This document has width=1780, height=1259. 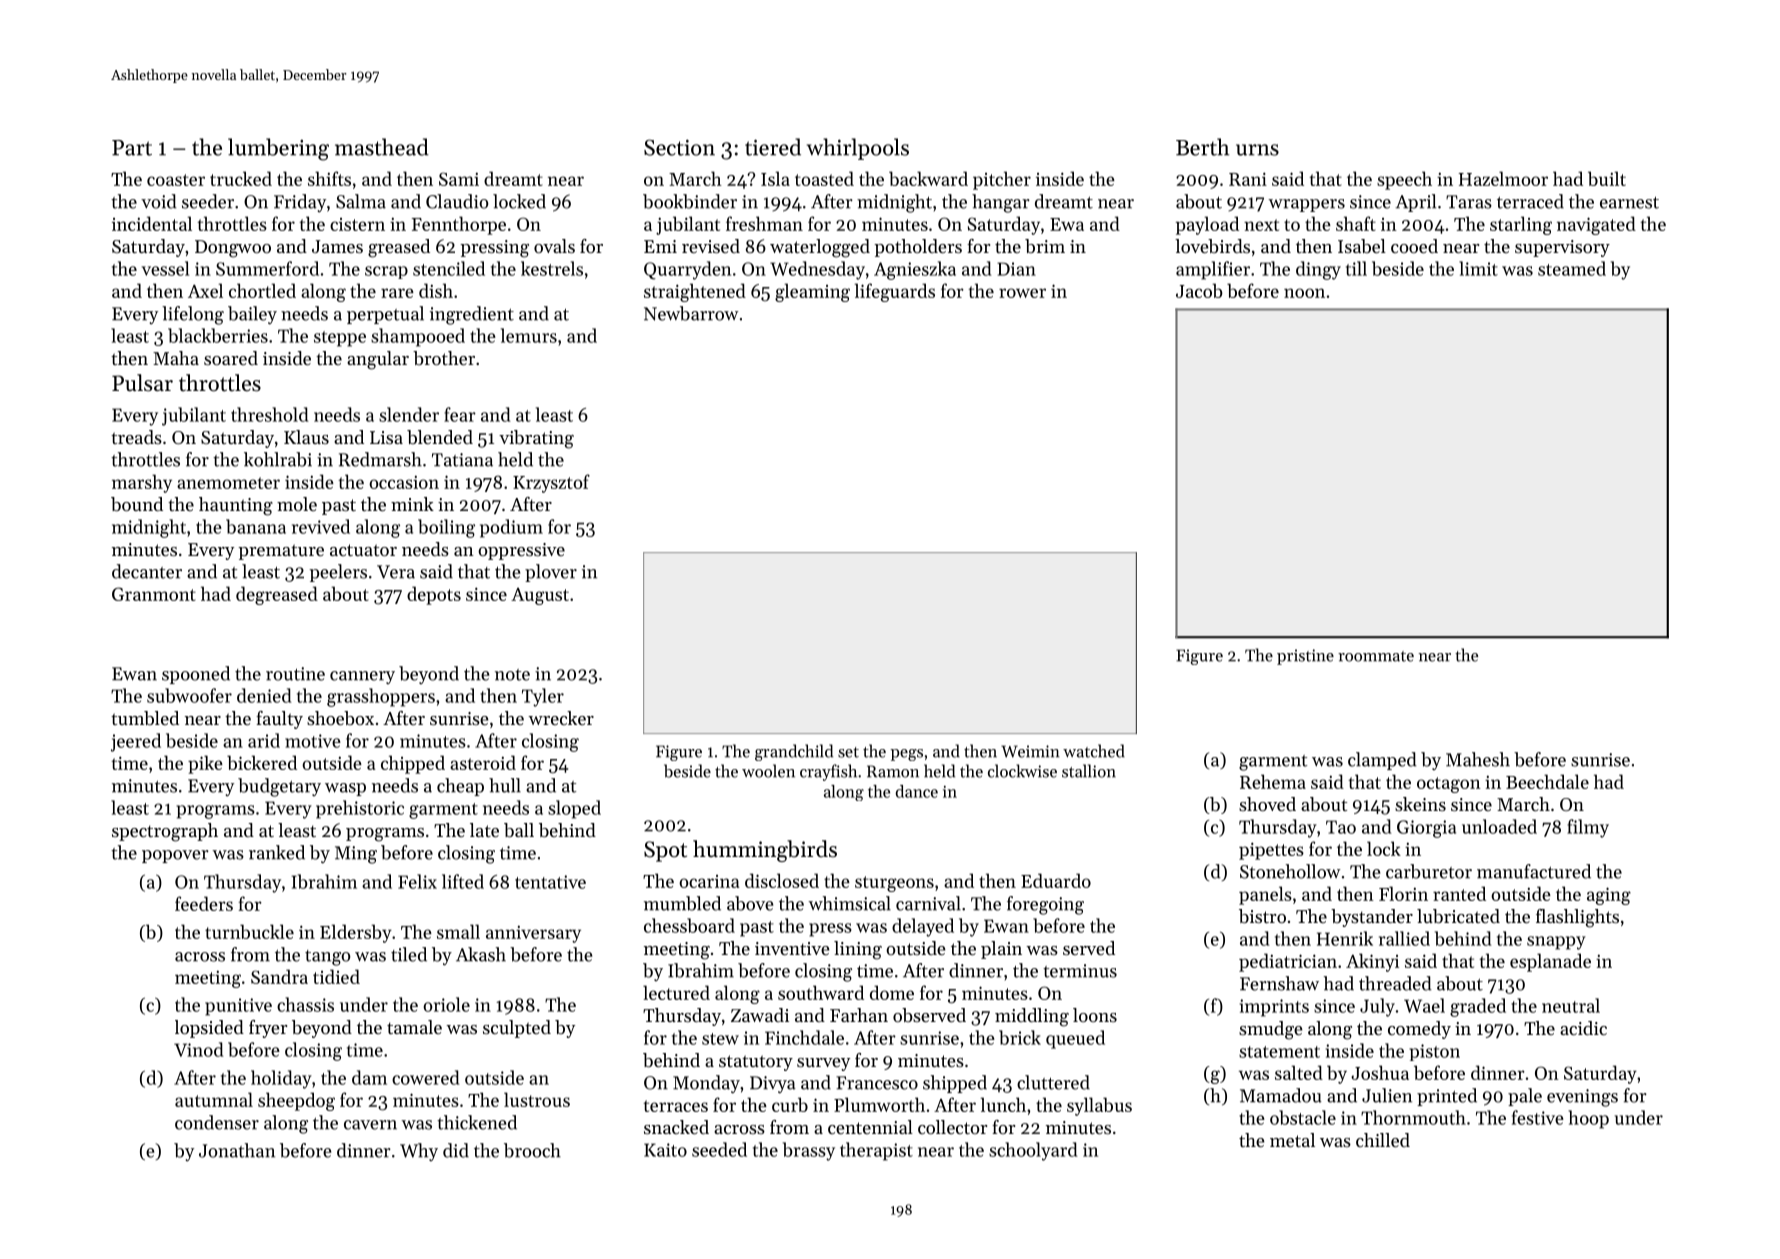 I want to click on perpetual, so click(x=385, y=315).
